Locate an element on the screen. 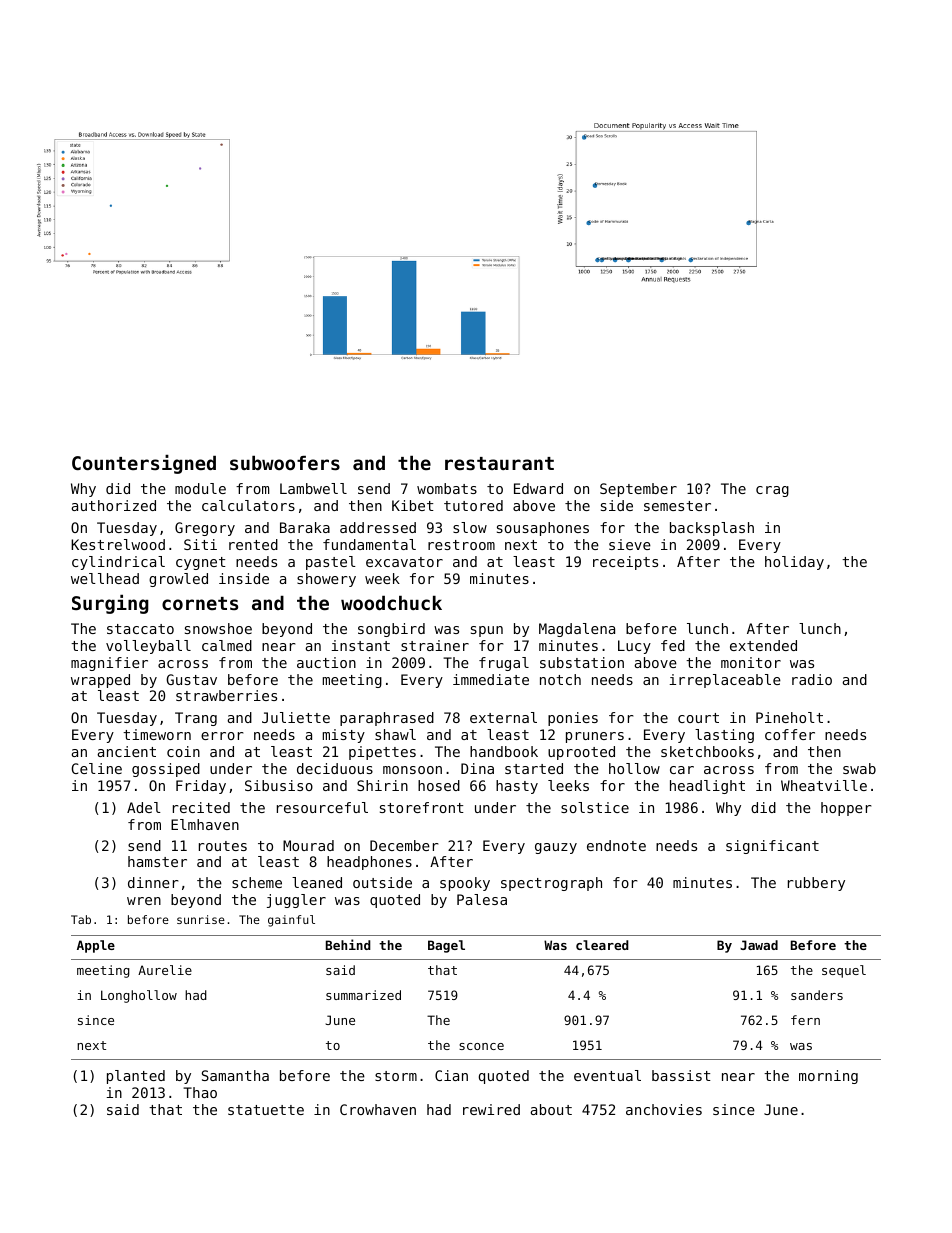  Aurelie is located at coordinates (165, 970).
